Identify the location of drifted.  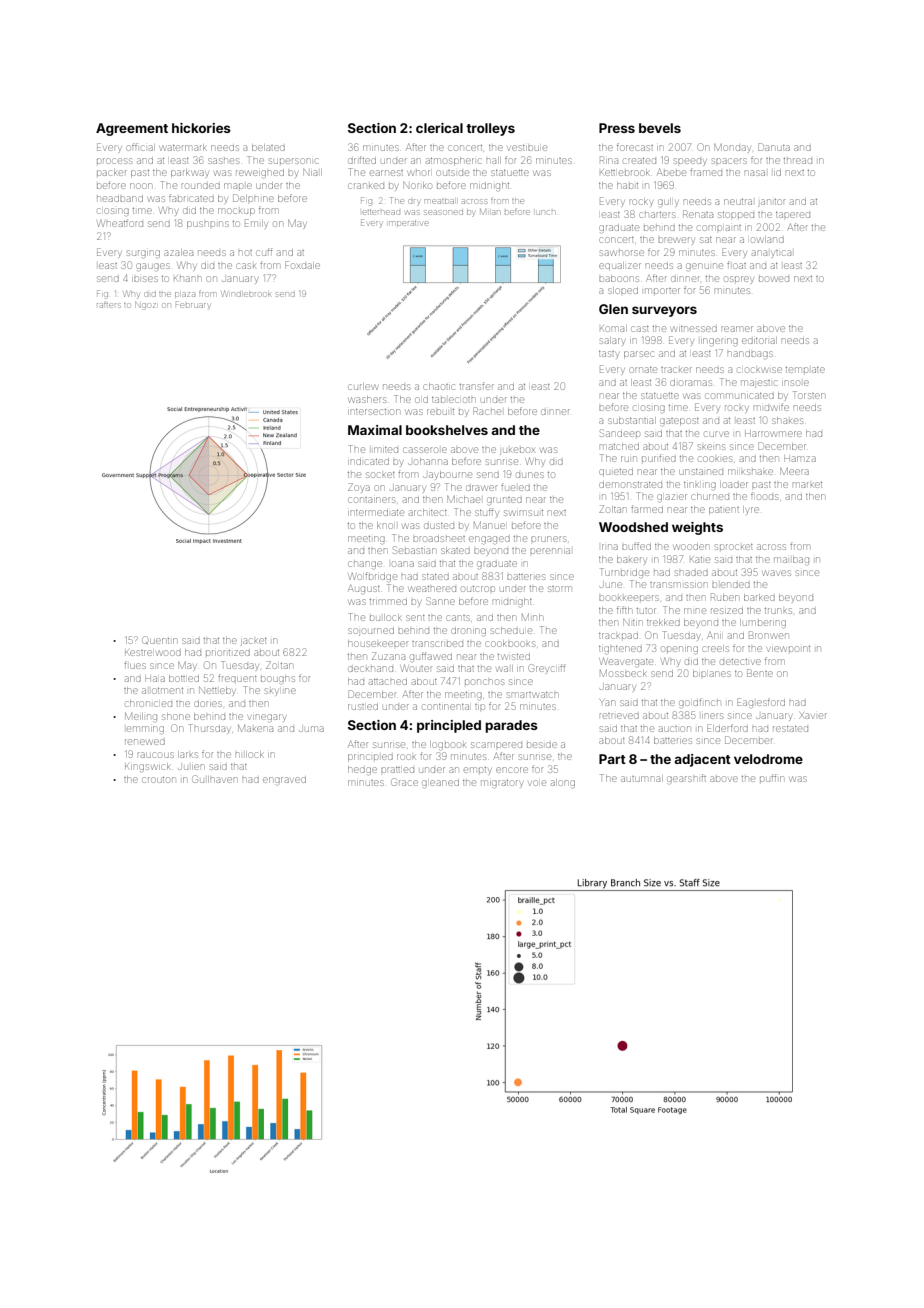
(362, 160).
